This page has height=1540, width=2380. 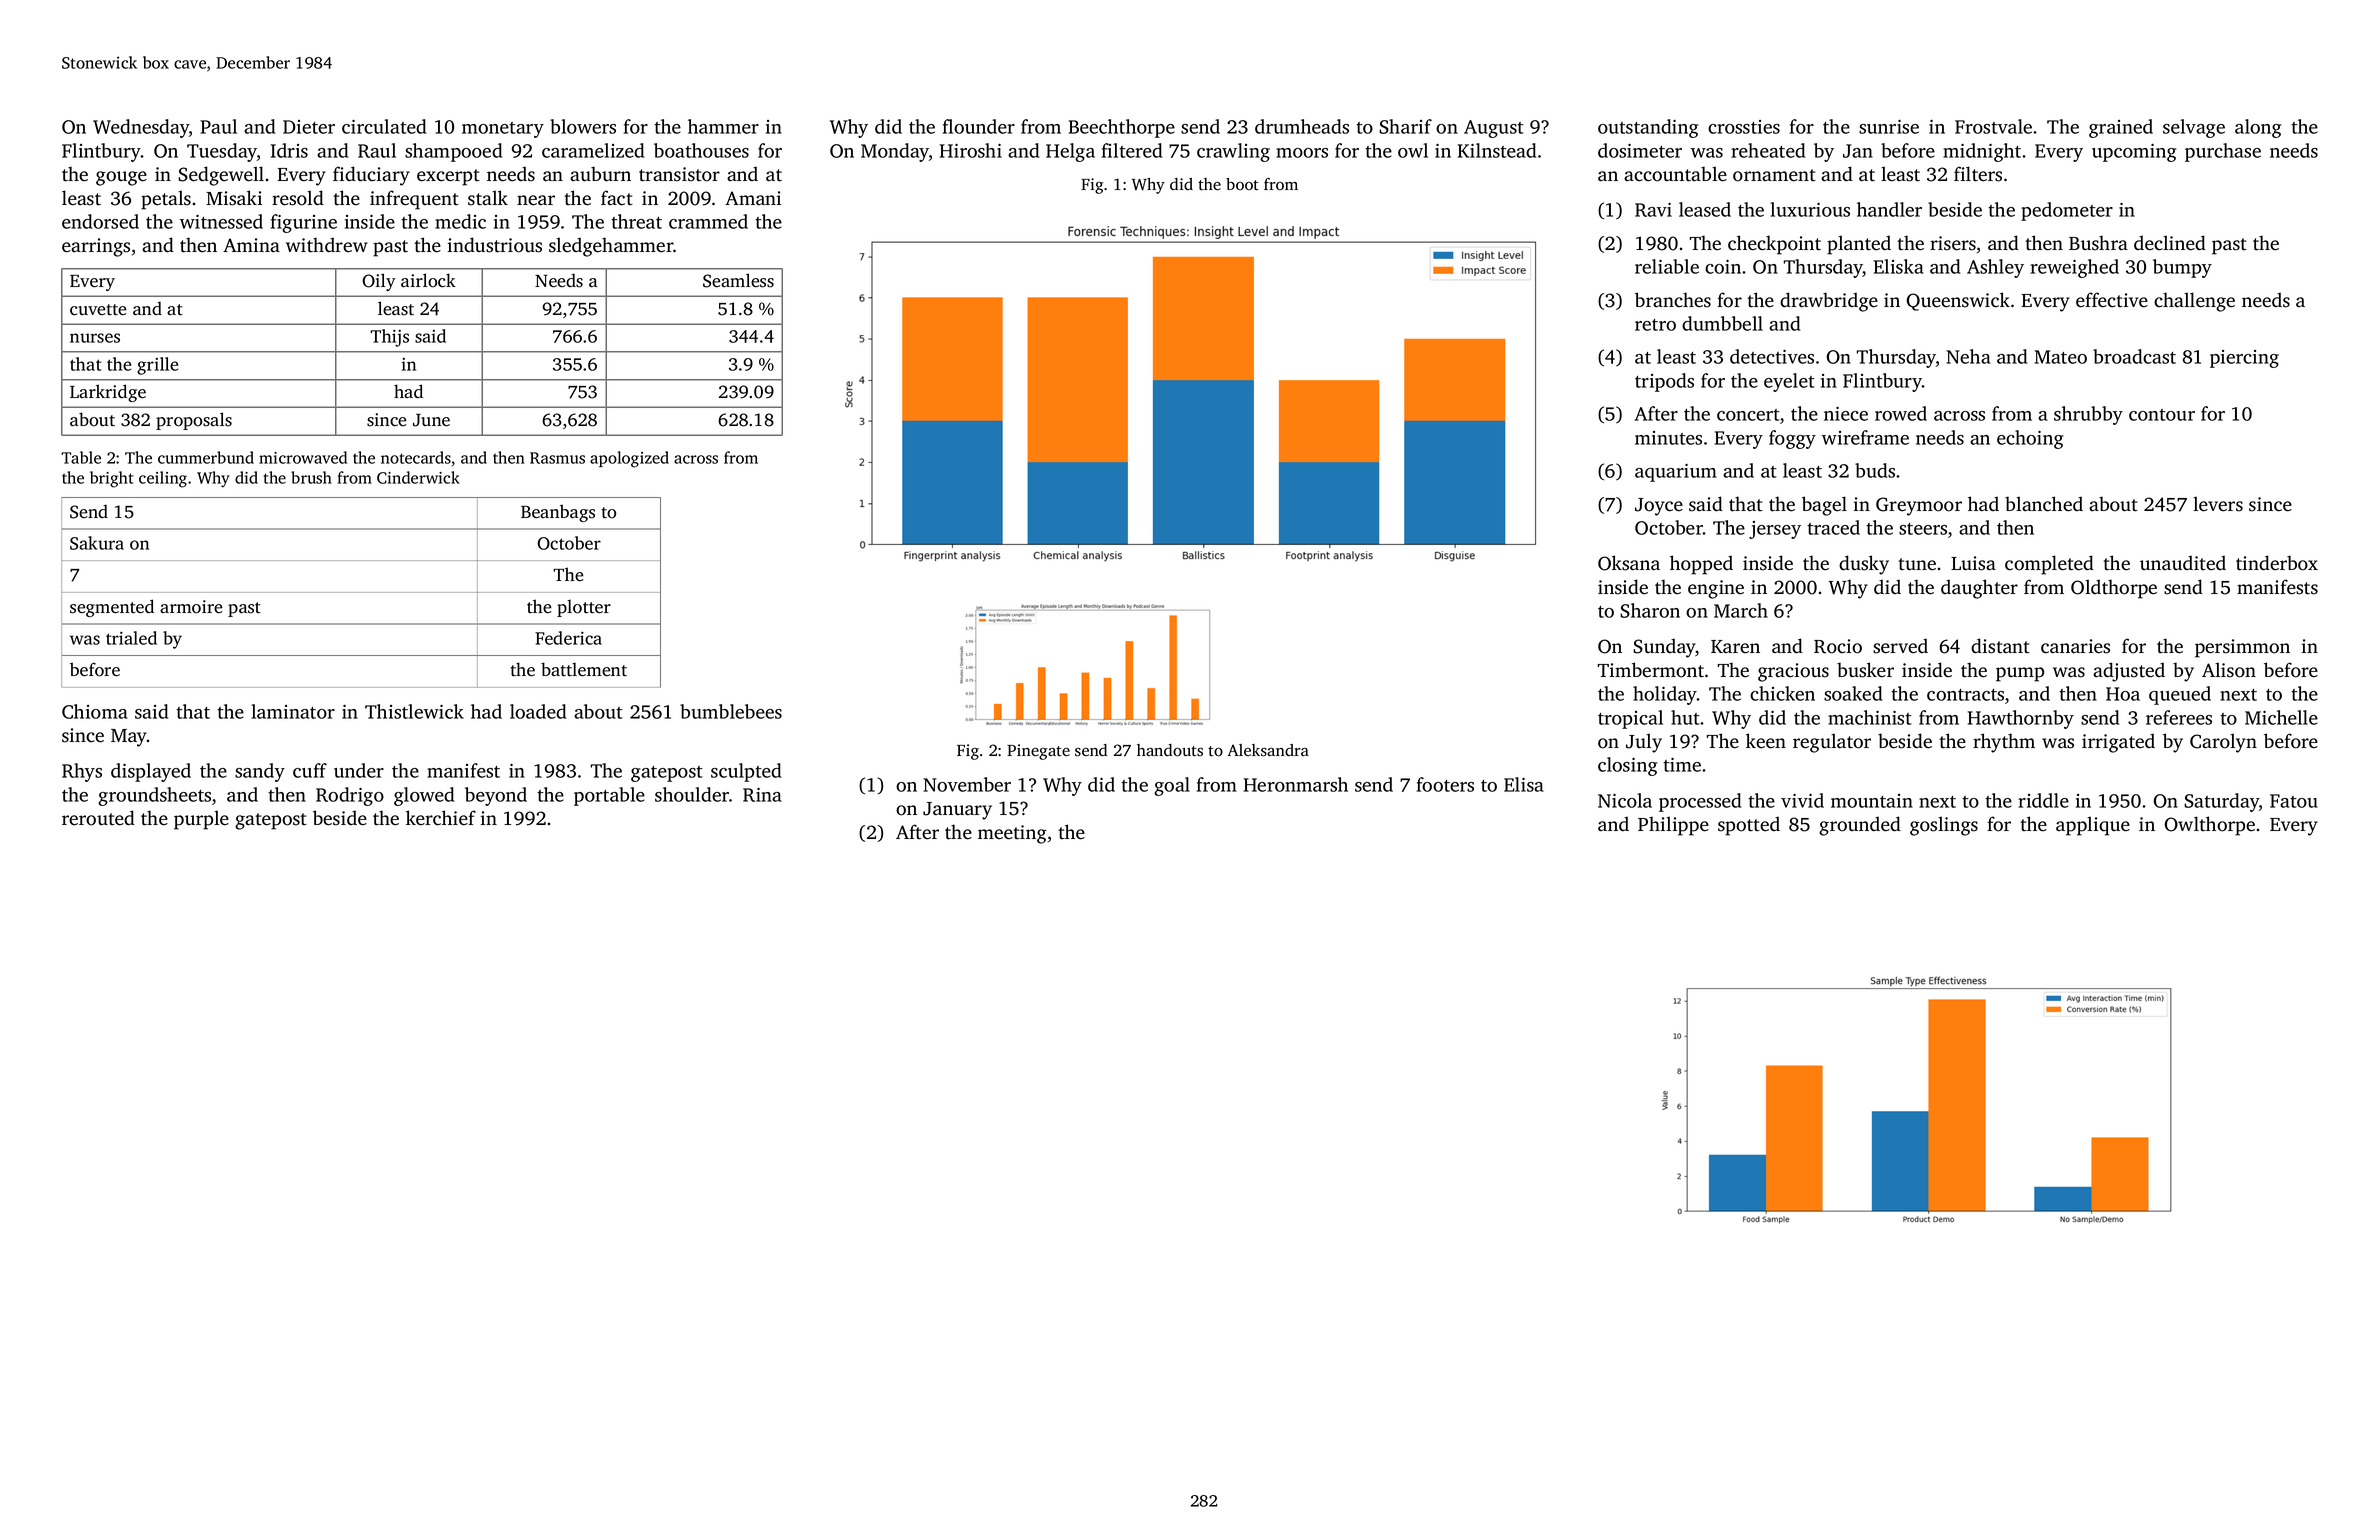 I want to click on tripods, so click(x=1664, y=382).
